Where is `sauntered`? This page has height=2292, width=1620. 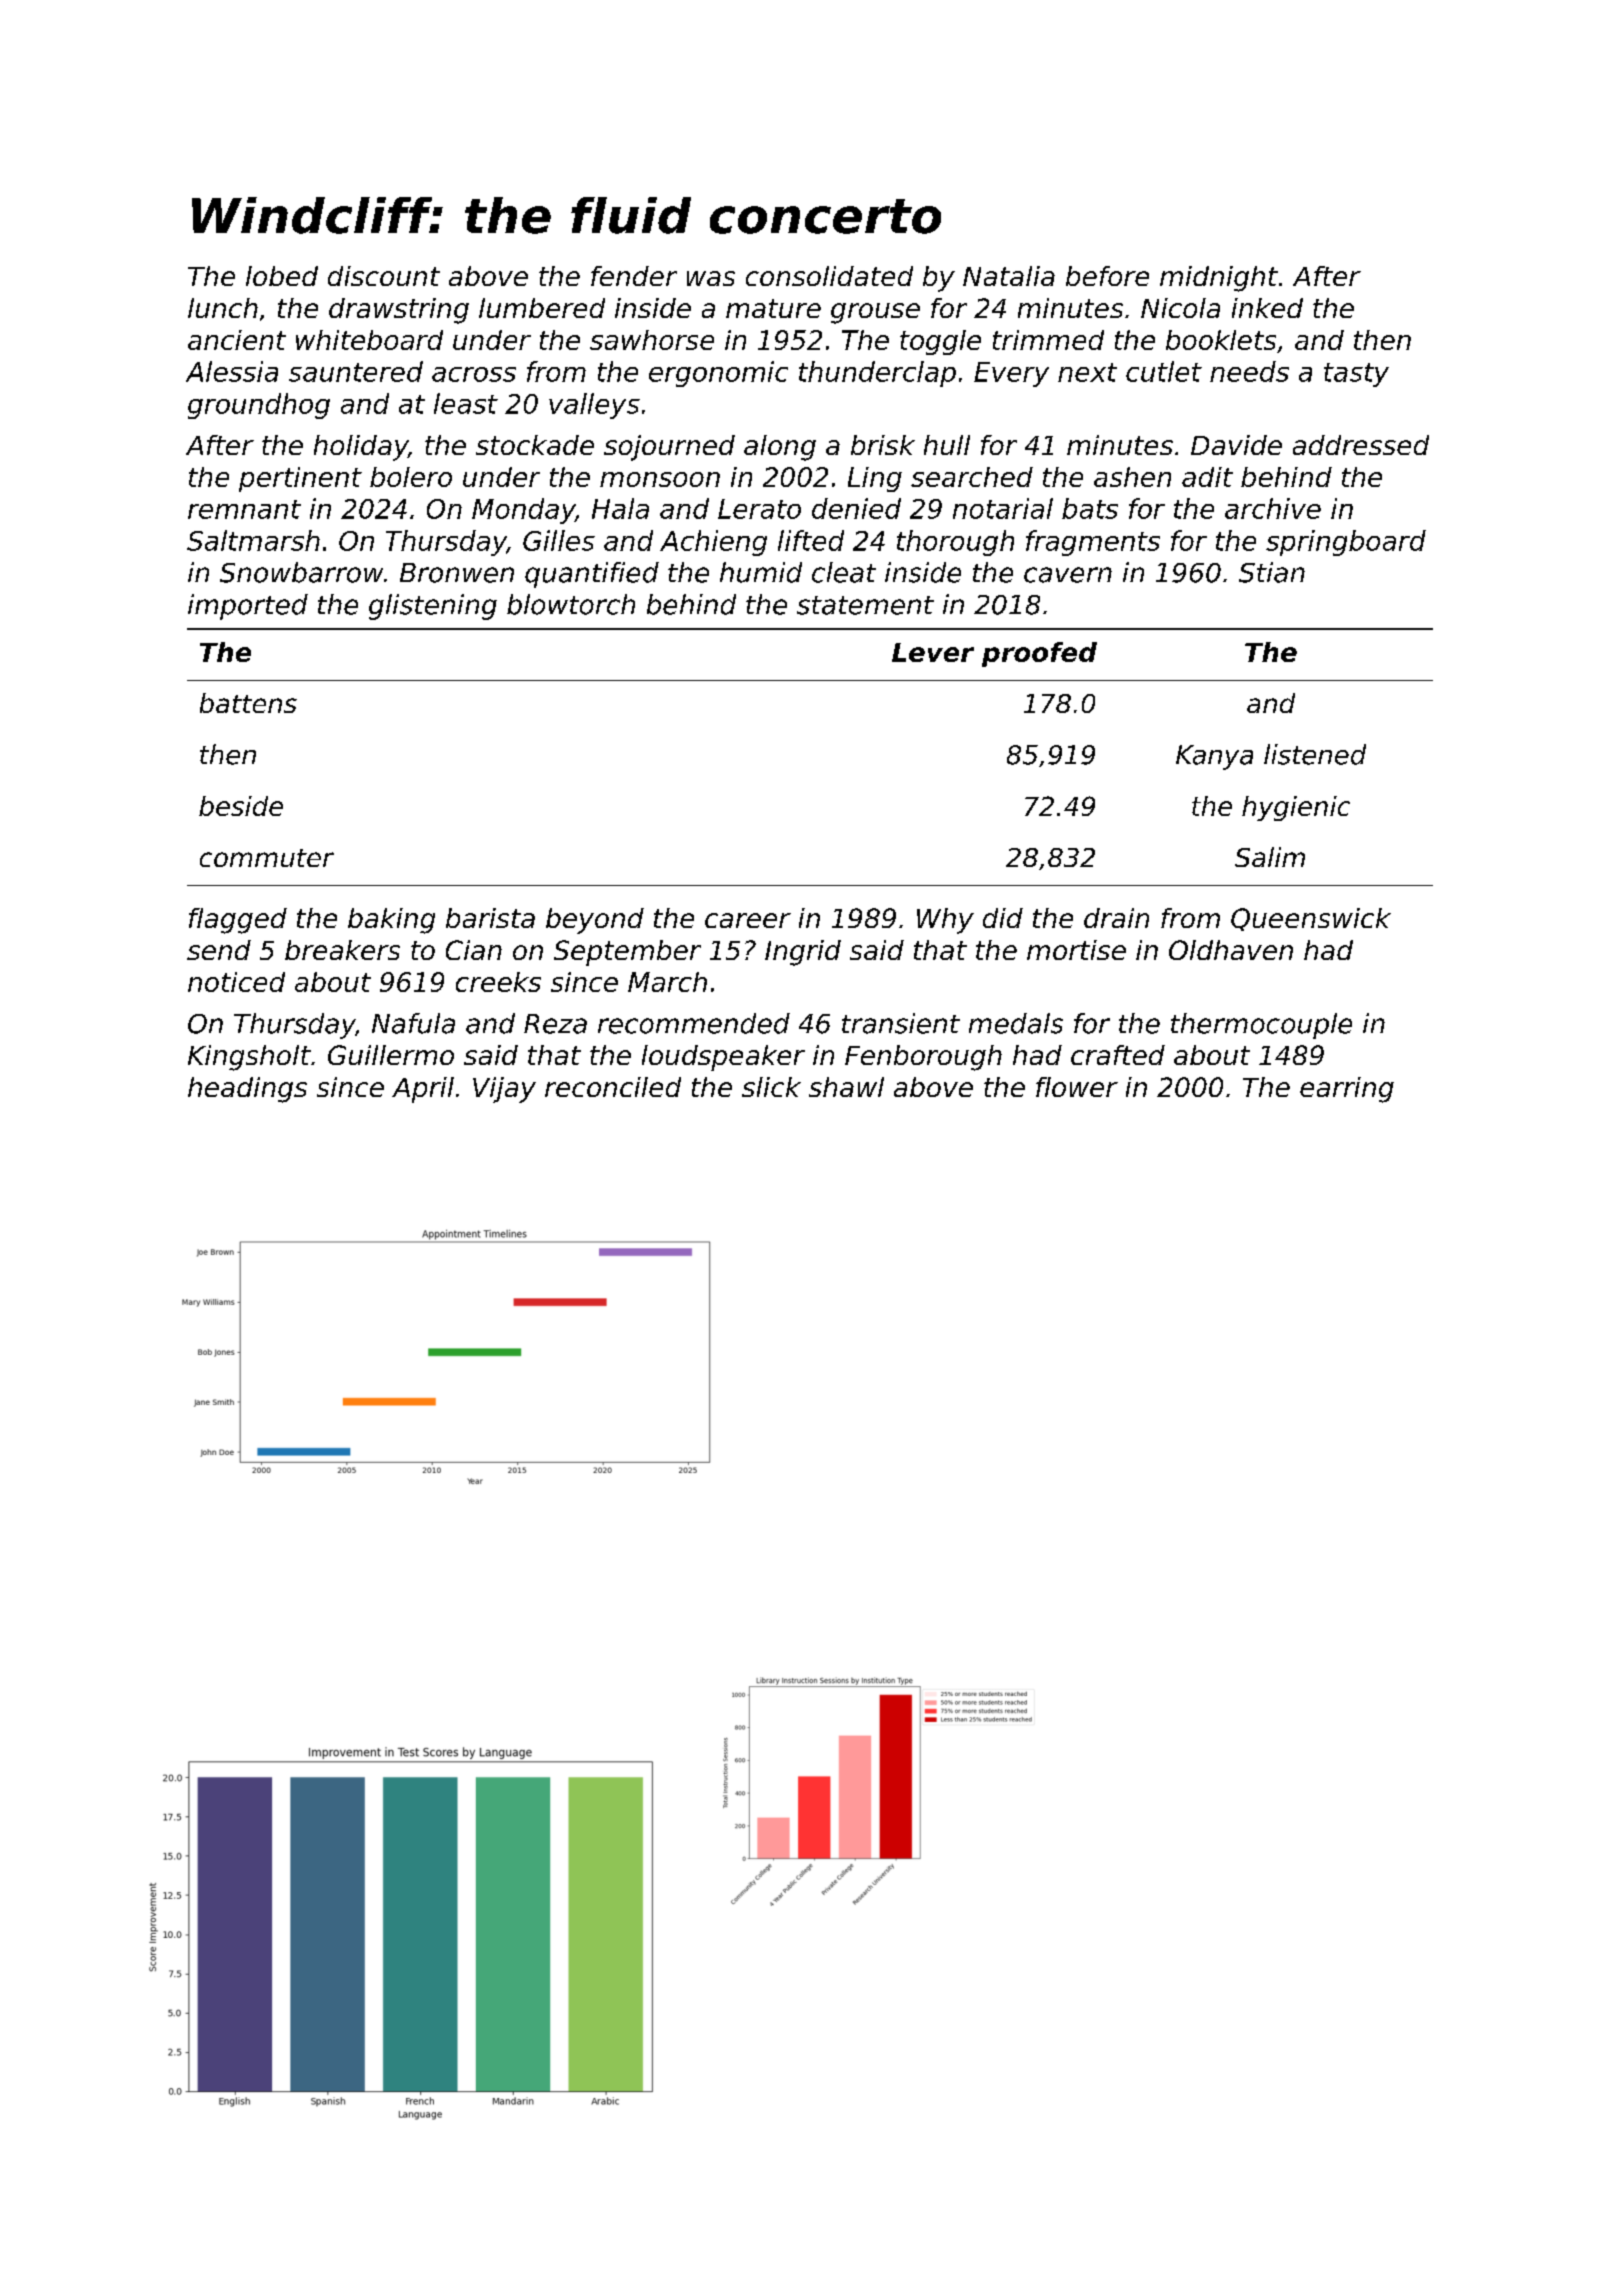
sauntered is located at coordinates (356, 371).
